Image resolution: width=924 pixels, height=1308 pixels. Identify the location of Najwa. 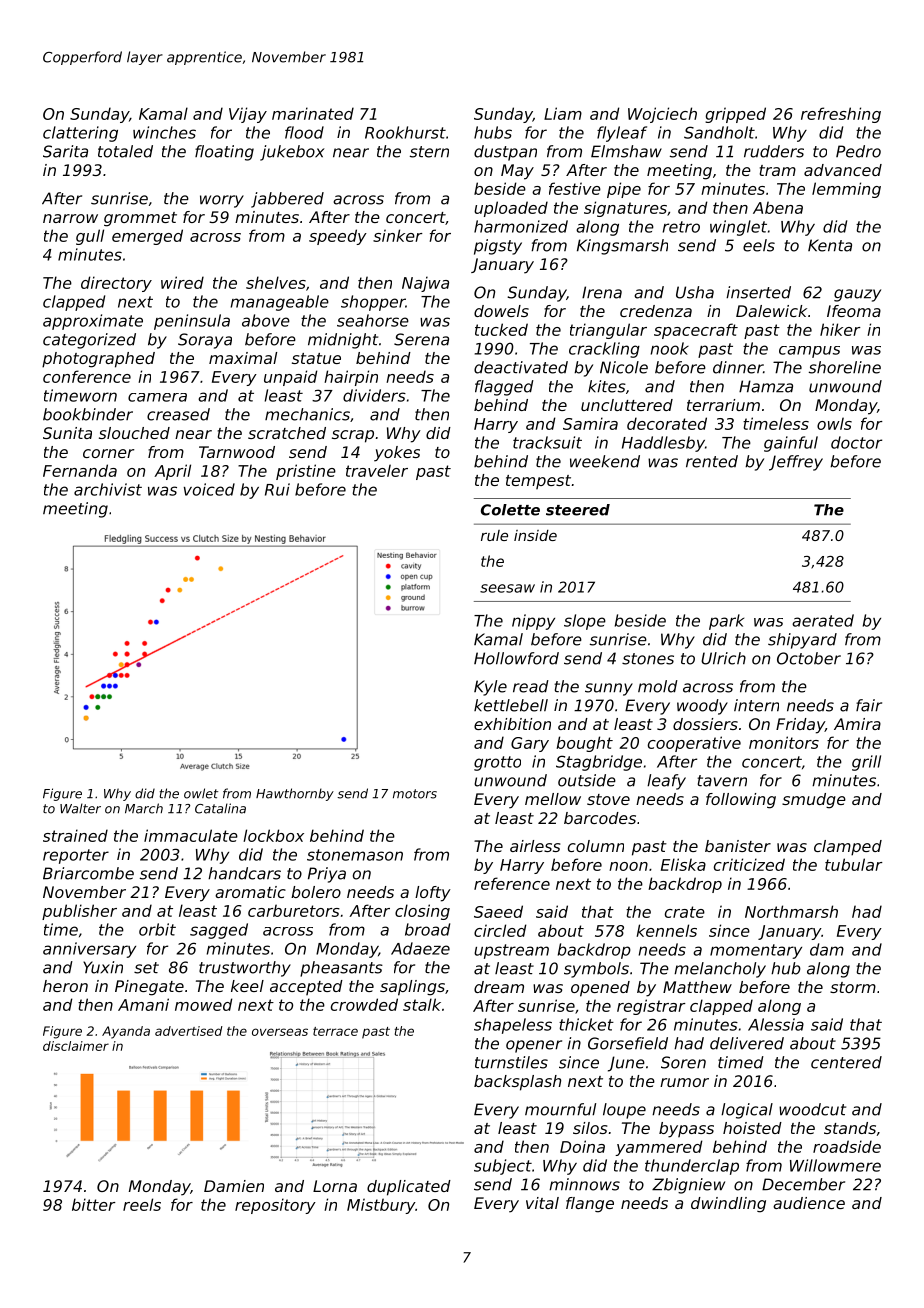
(425, 284).
